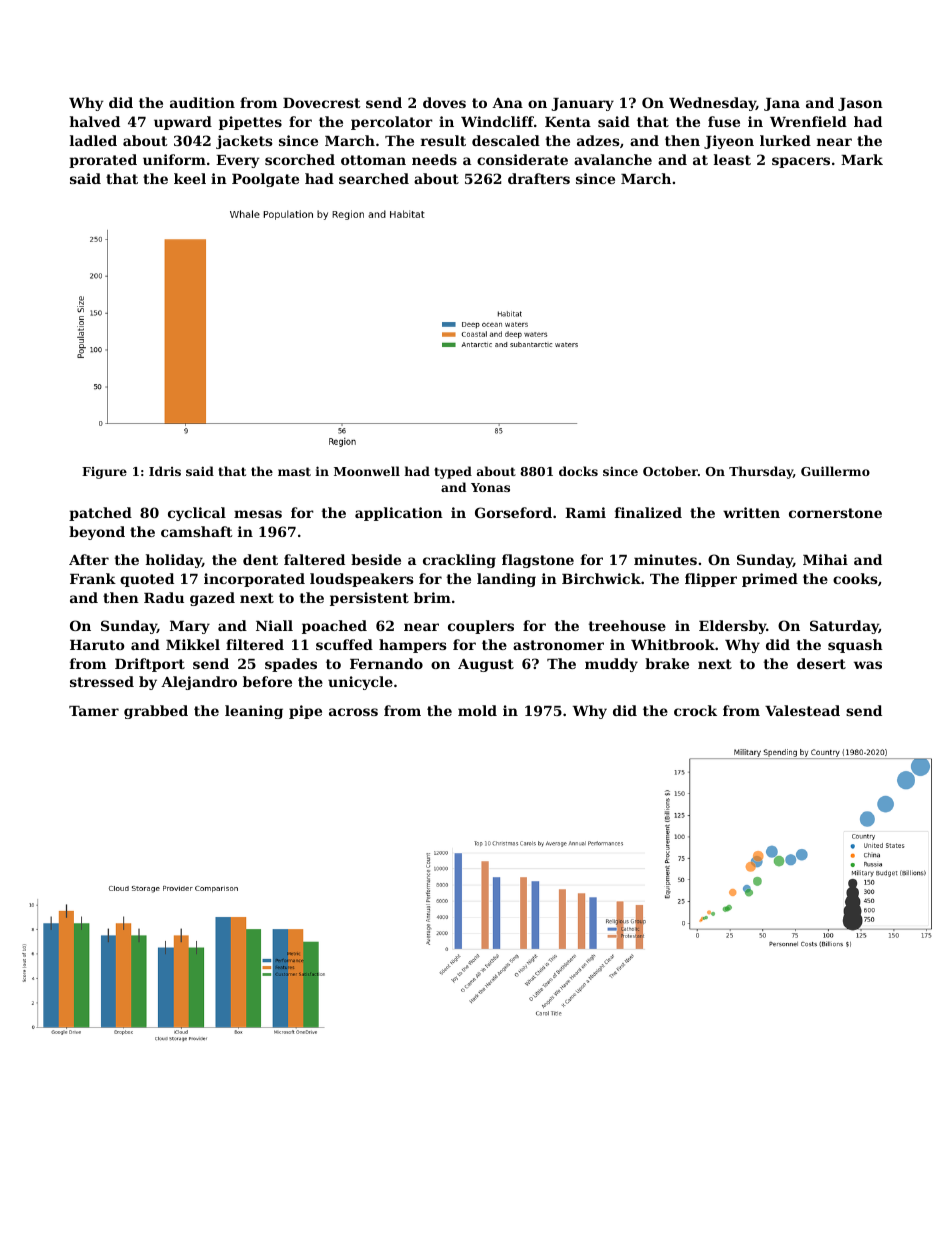 Image resolution: width=952 pixels, height=1233 pixels. Describe the element at coordinates (695, 710) in the screenshot. I see `crock` at that location.
